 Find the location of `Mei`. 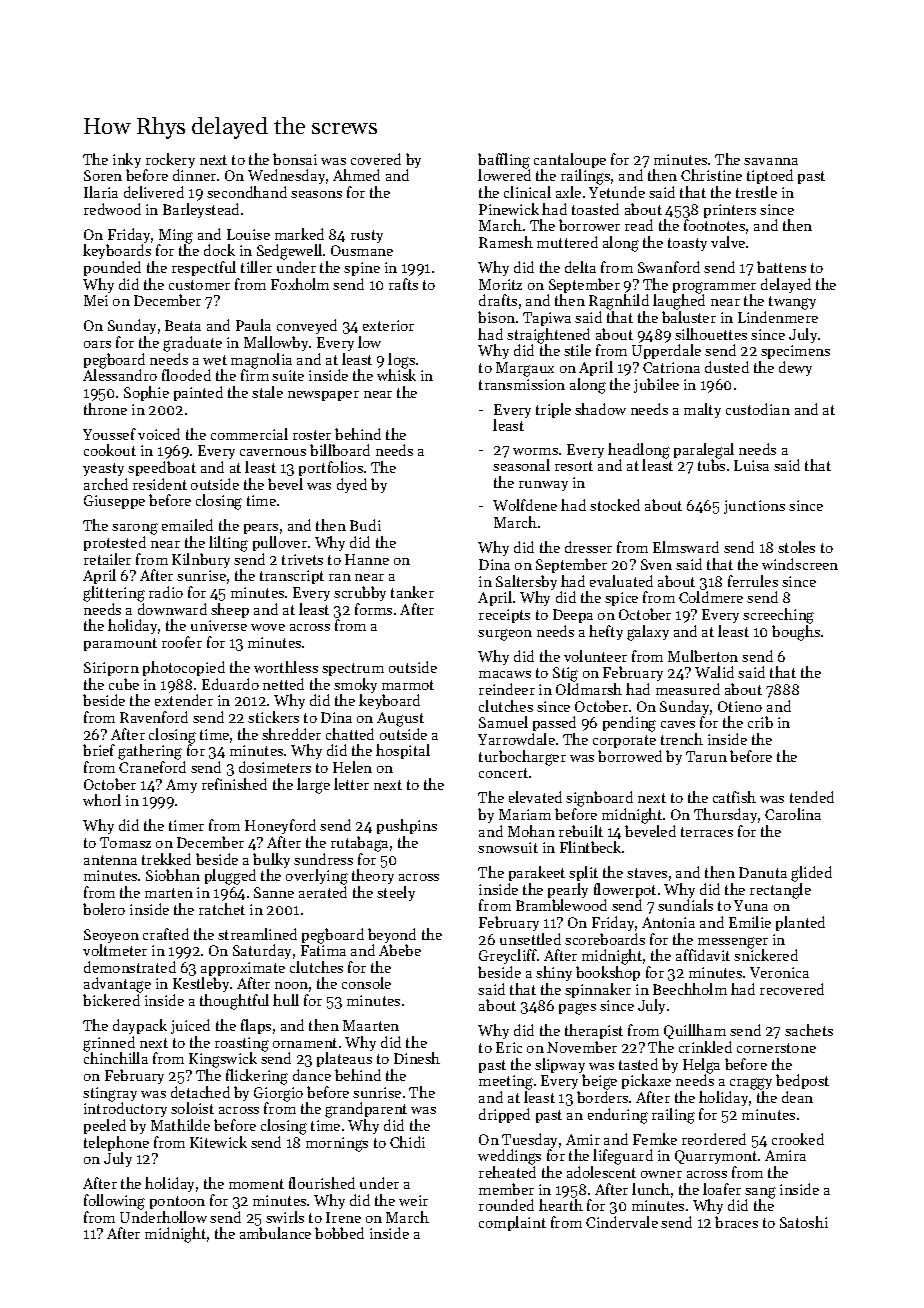

Mei is located at coordinates (96, 300).
